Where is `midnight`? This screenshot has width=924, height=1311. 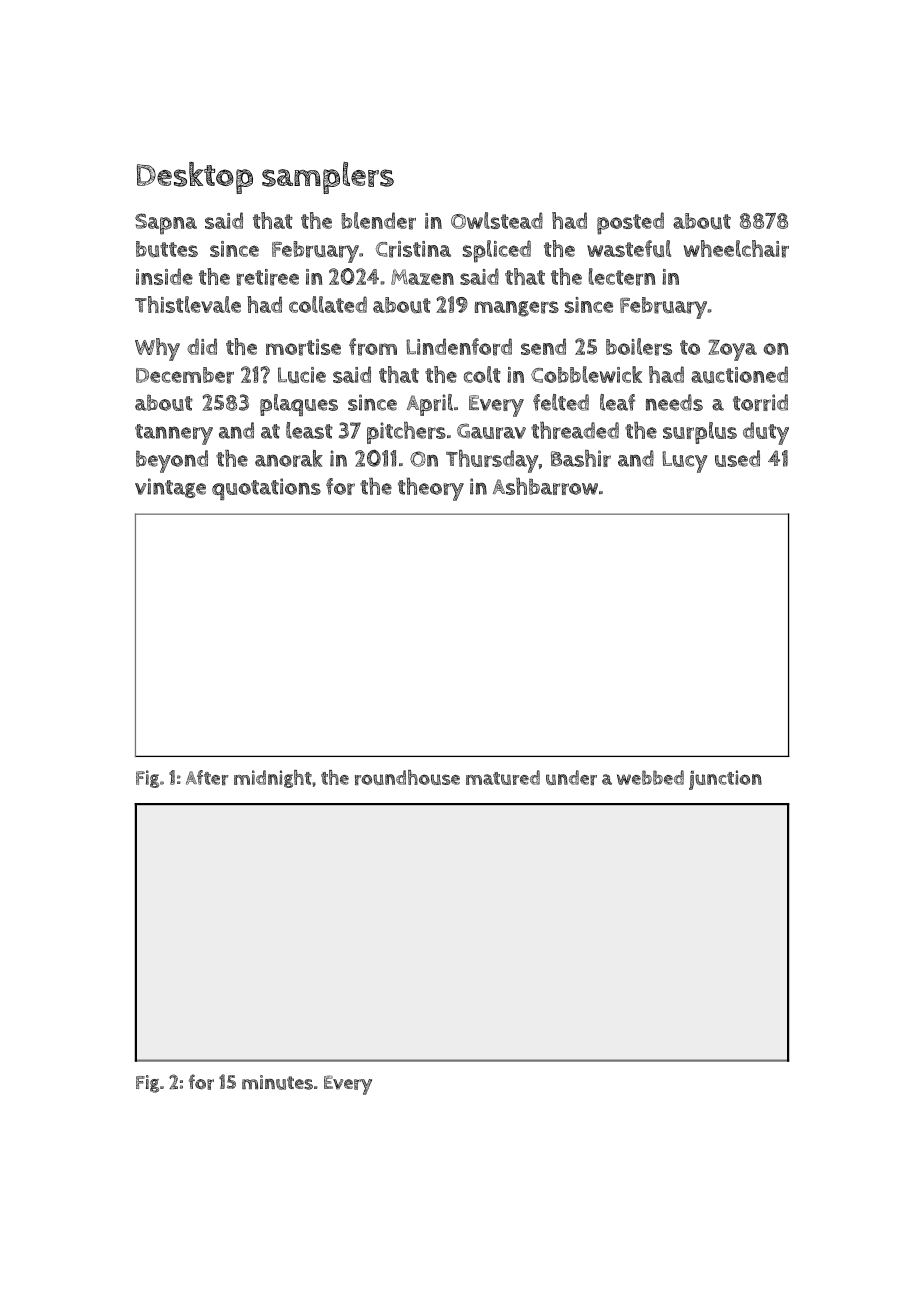 midnight is located at coordinates (273, 779).
